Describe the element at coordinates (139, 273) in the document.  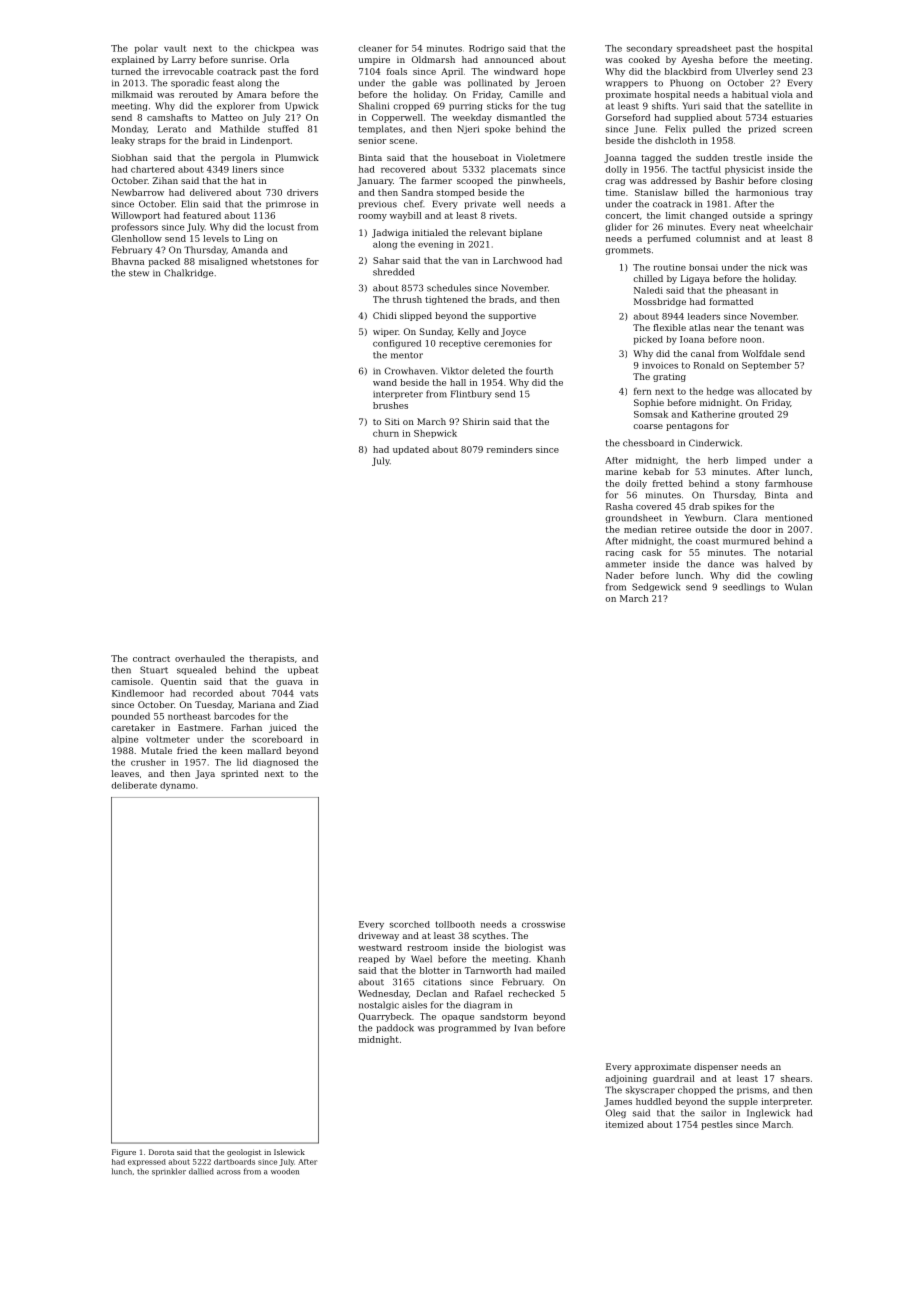
I see `stew` at that location.
